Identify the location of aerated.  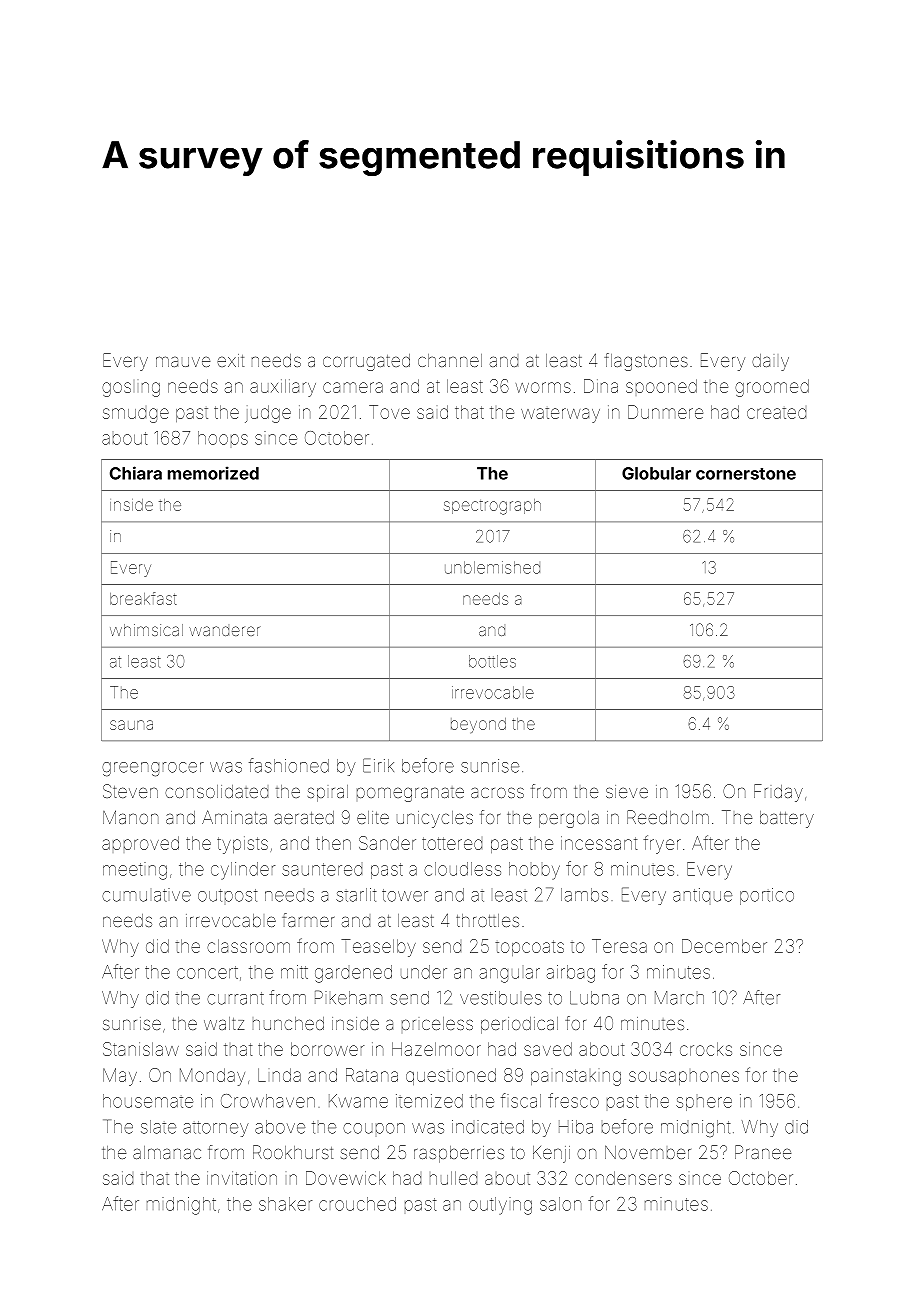
(304, 817).
